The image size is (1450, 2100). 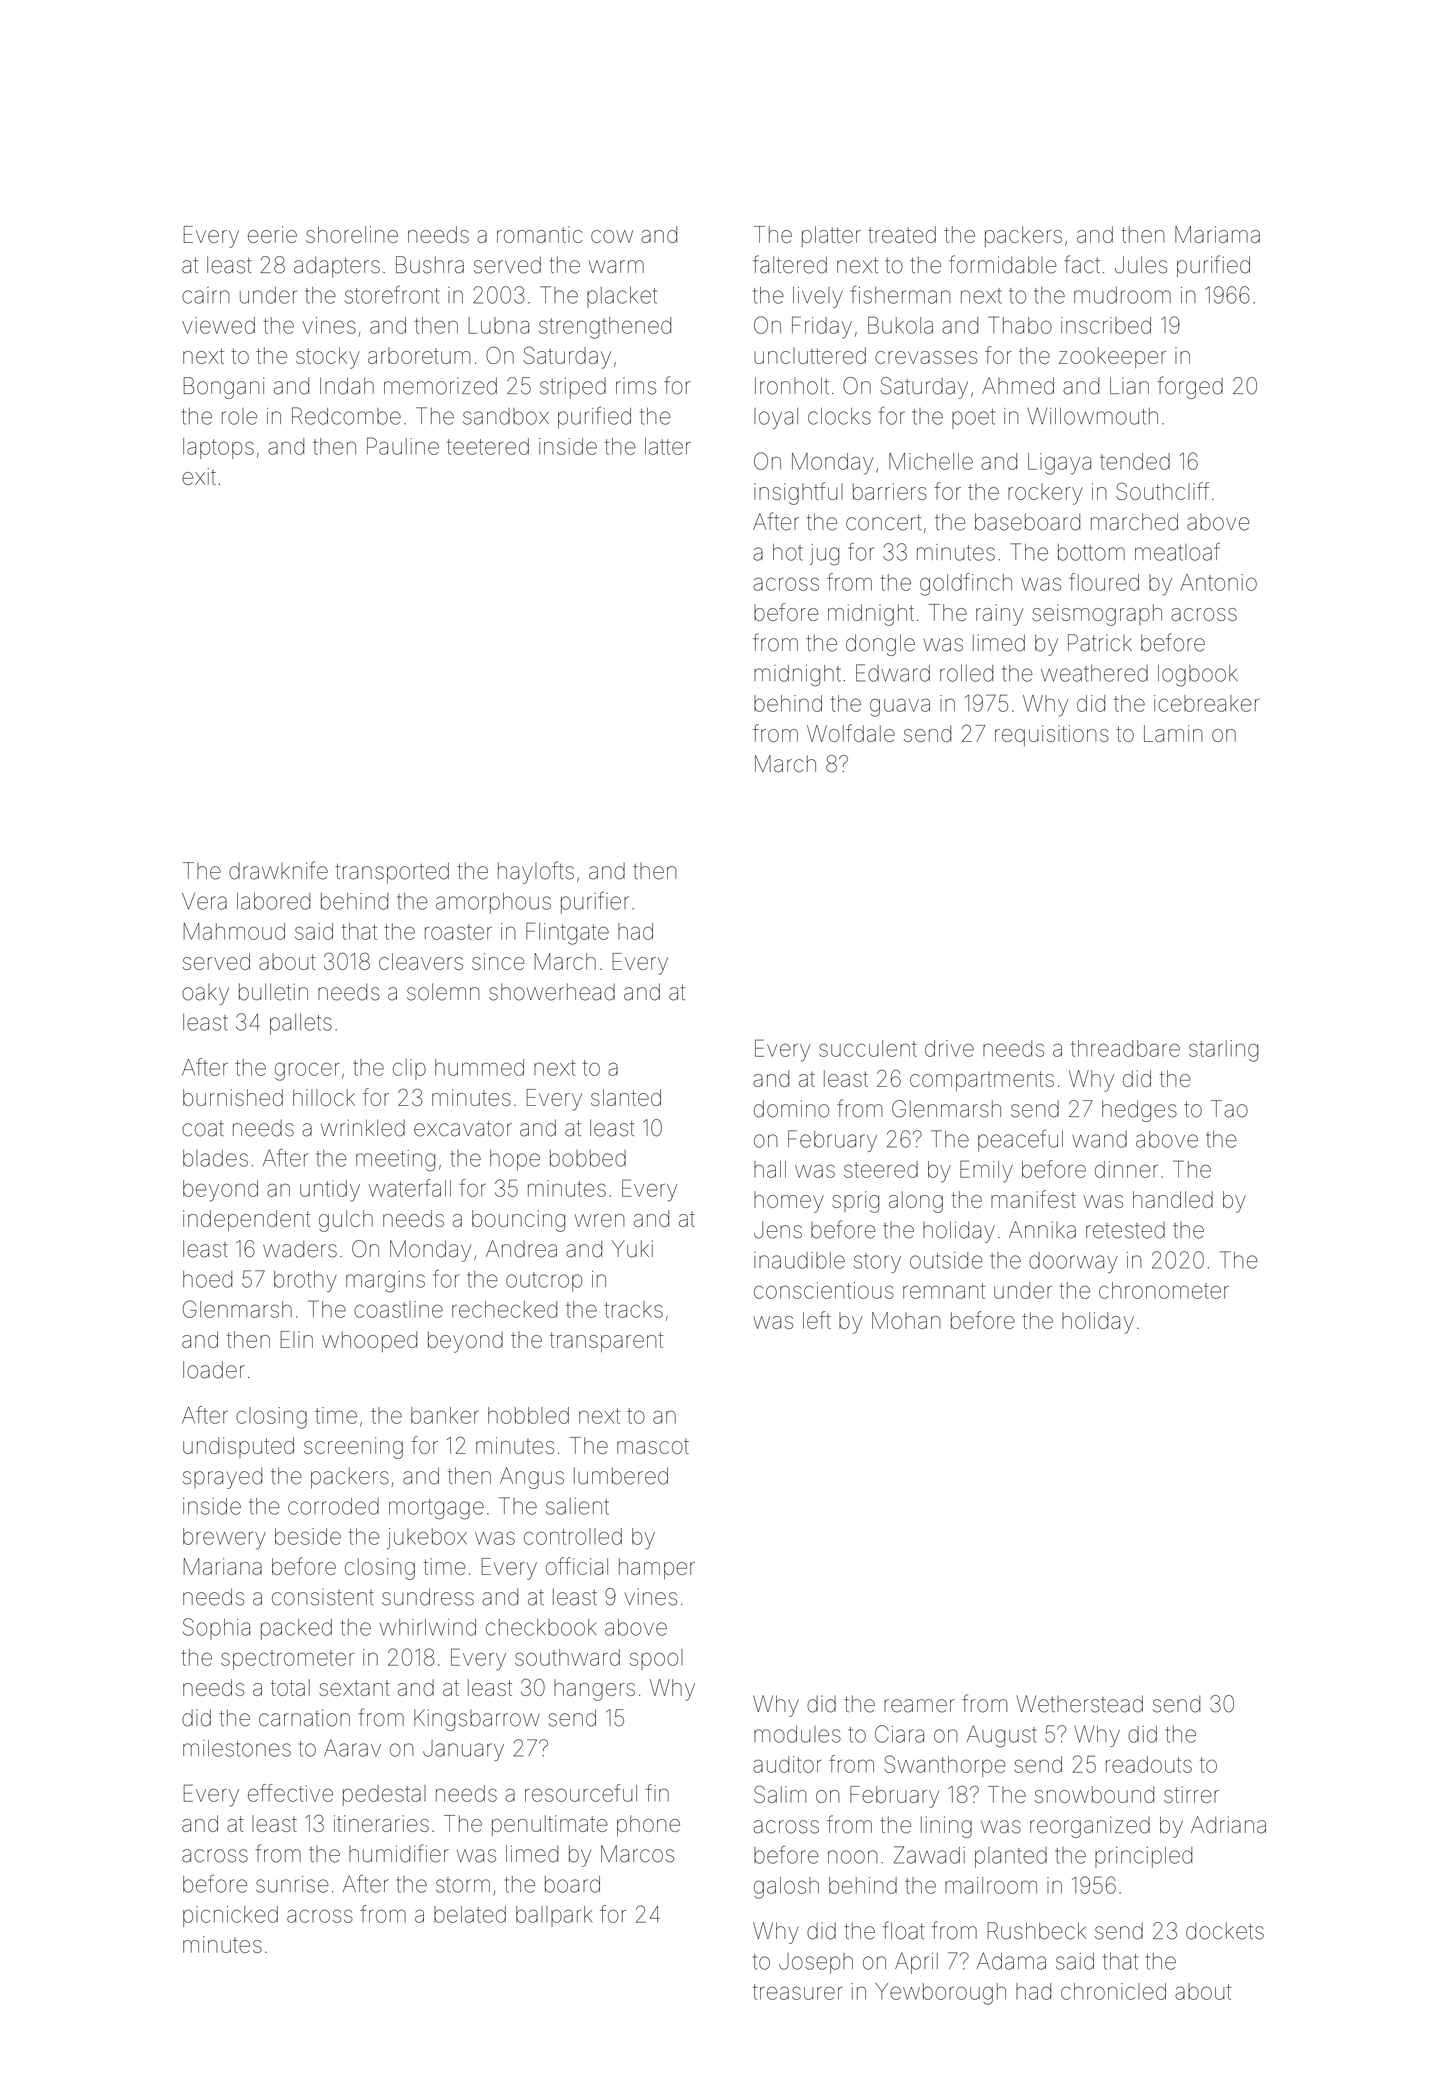 I want to click on role, so click(x=239, y=416).
